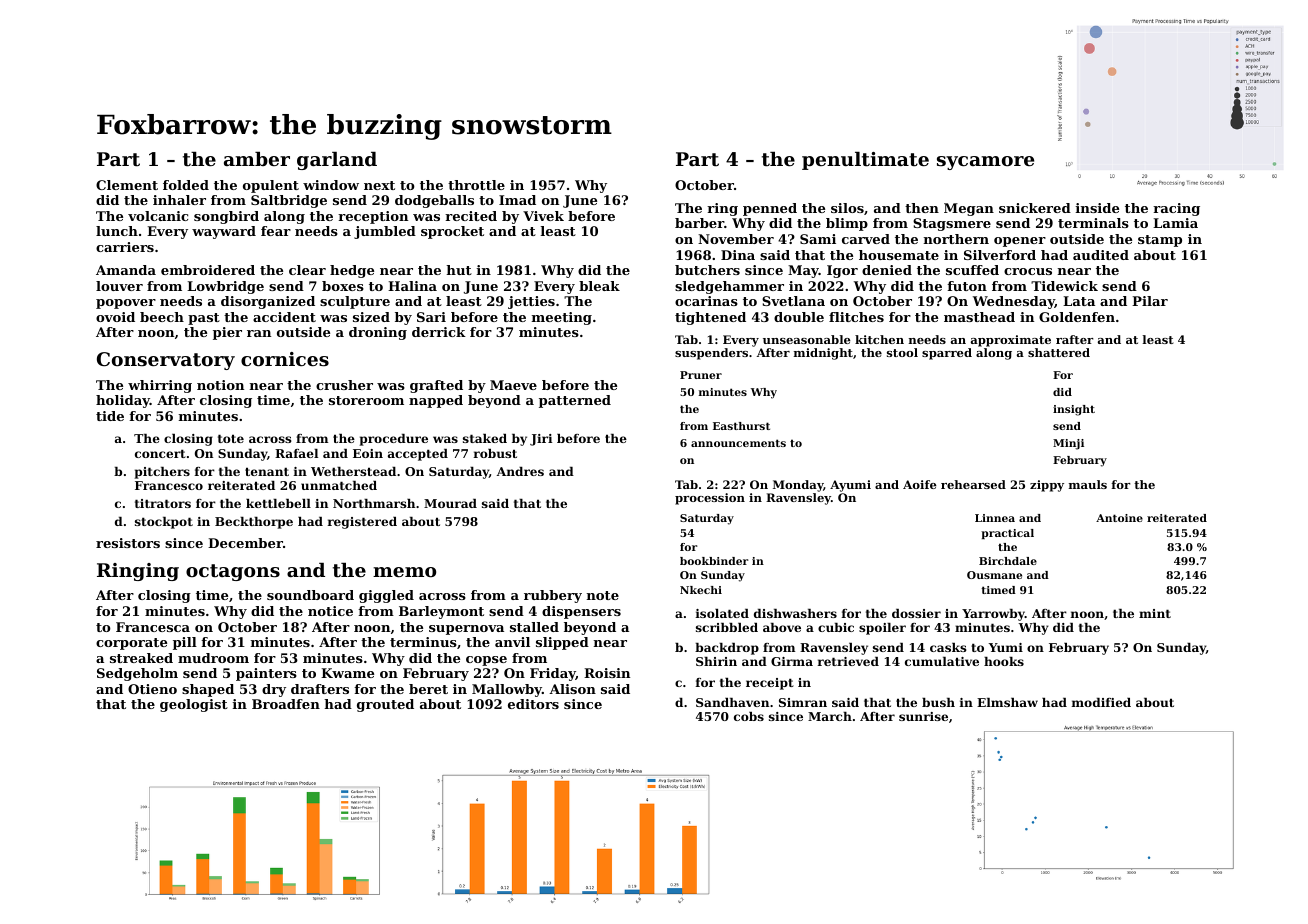  I want to click on Kwame, so click(347, 673).
